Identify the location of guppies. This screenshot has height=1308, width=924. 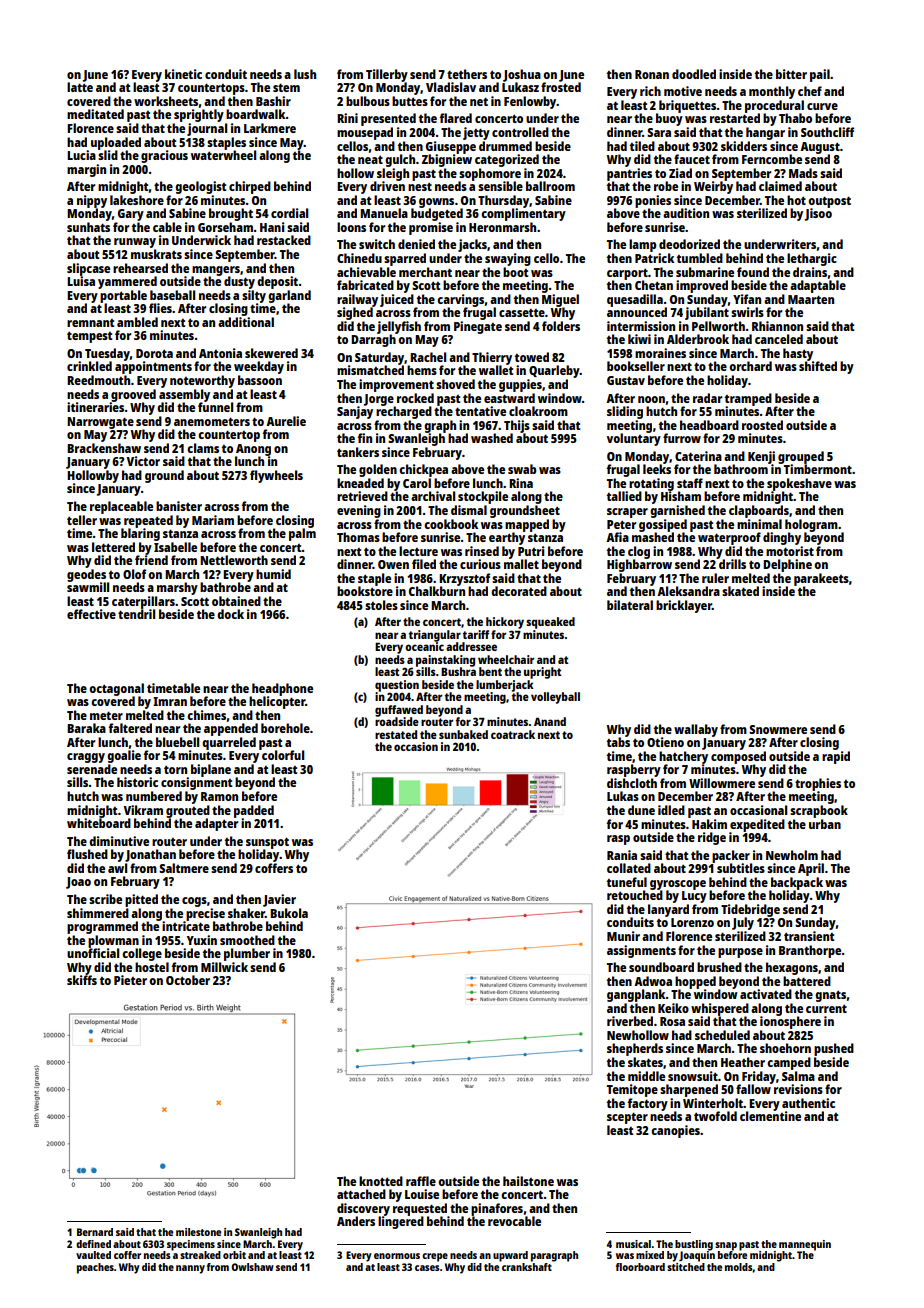
(520, 385).
